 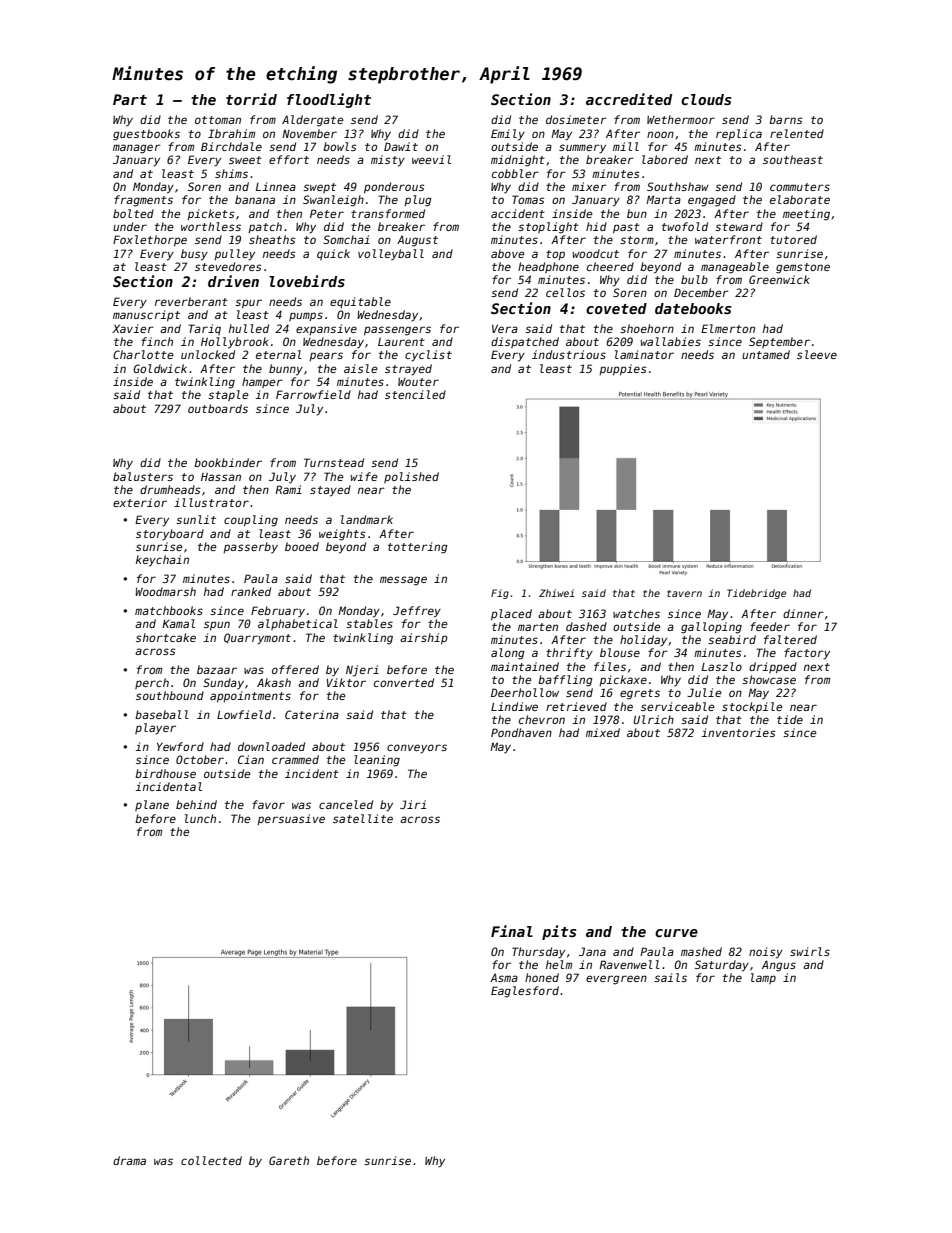 I want to click on Eaglesford, so click(x=525, y=992).
